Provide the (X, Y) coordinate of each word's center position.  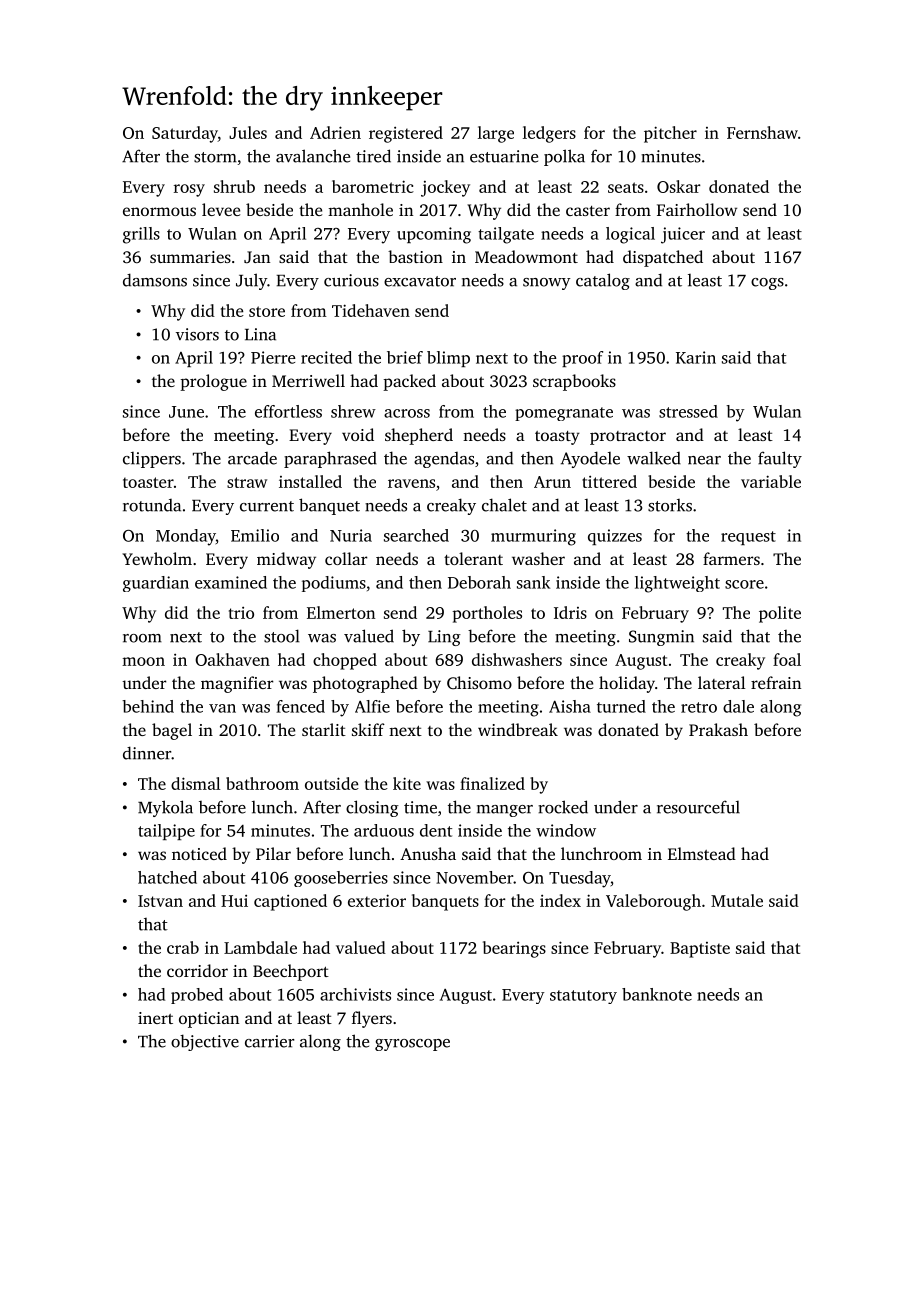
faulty (780, 459)
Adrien (335, 132)
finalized (492, 783)
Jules (248, 132)
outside (332, 783)
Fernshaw (762, 132)
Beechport (291, 972)
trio (241, 613)
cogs (767, 284)
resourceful (698, 807)
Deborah (479, 582)
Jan (257, 257)
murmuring (533, 537)
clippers (152, 460)
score (744, 584)
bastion (415, 256)
